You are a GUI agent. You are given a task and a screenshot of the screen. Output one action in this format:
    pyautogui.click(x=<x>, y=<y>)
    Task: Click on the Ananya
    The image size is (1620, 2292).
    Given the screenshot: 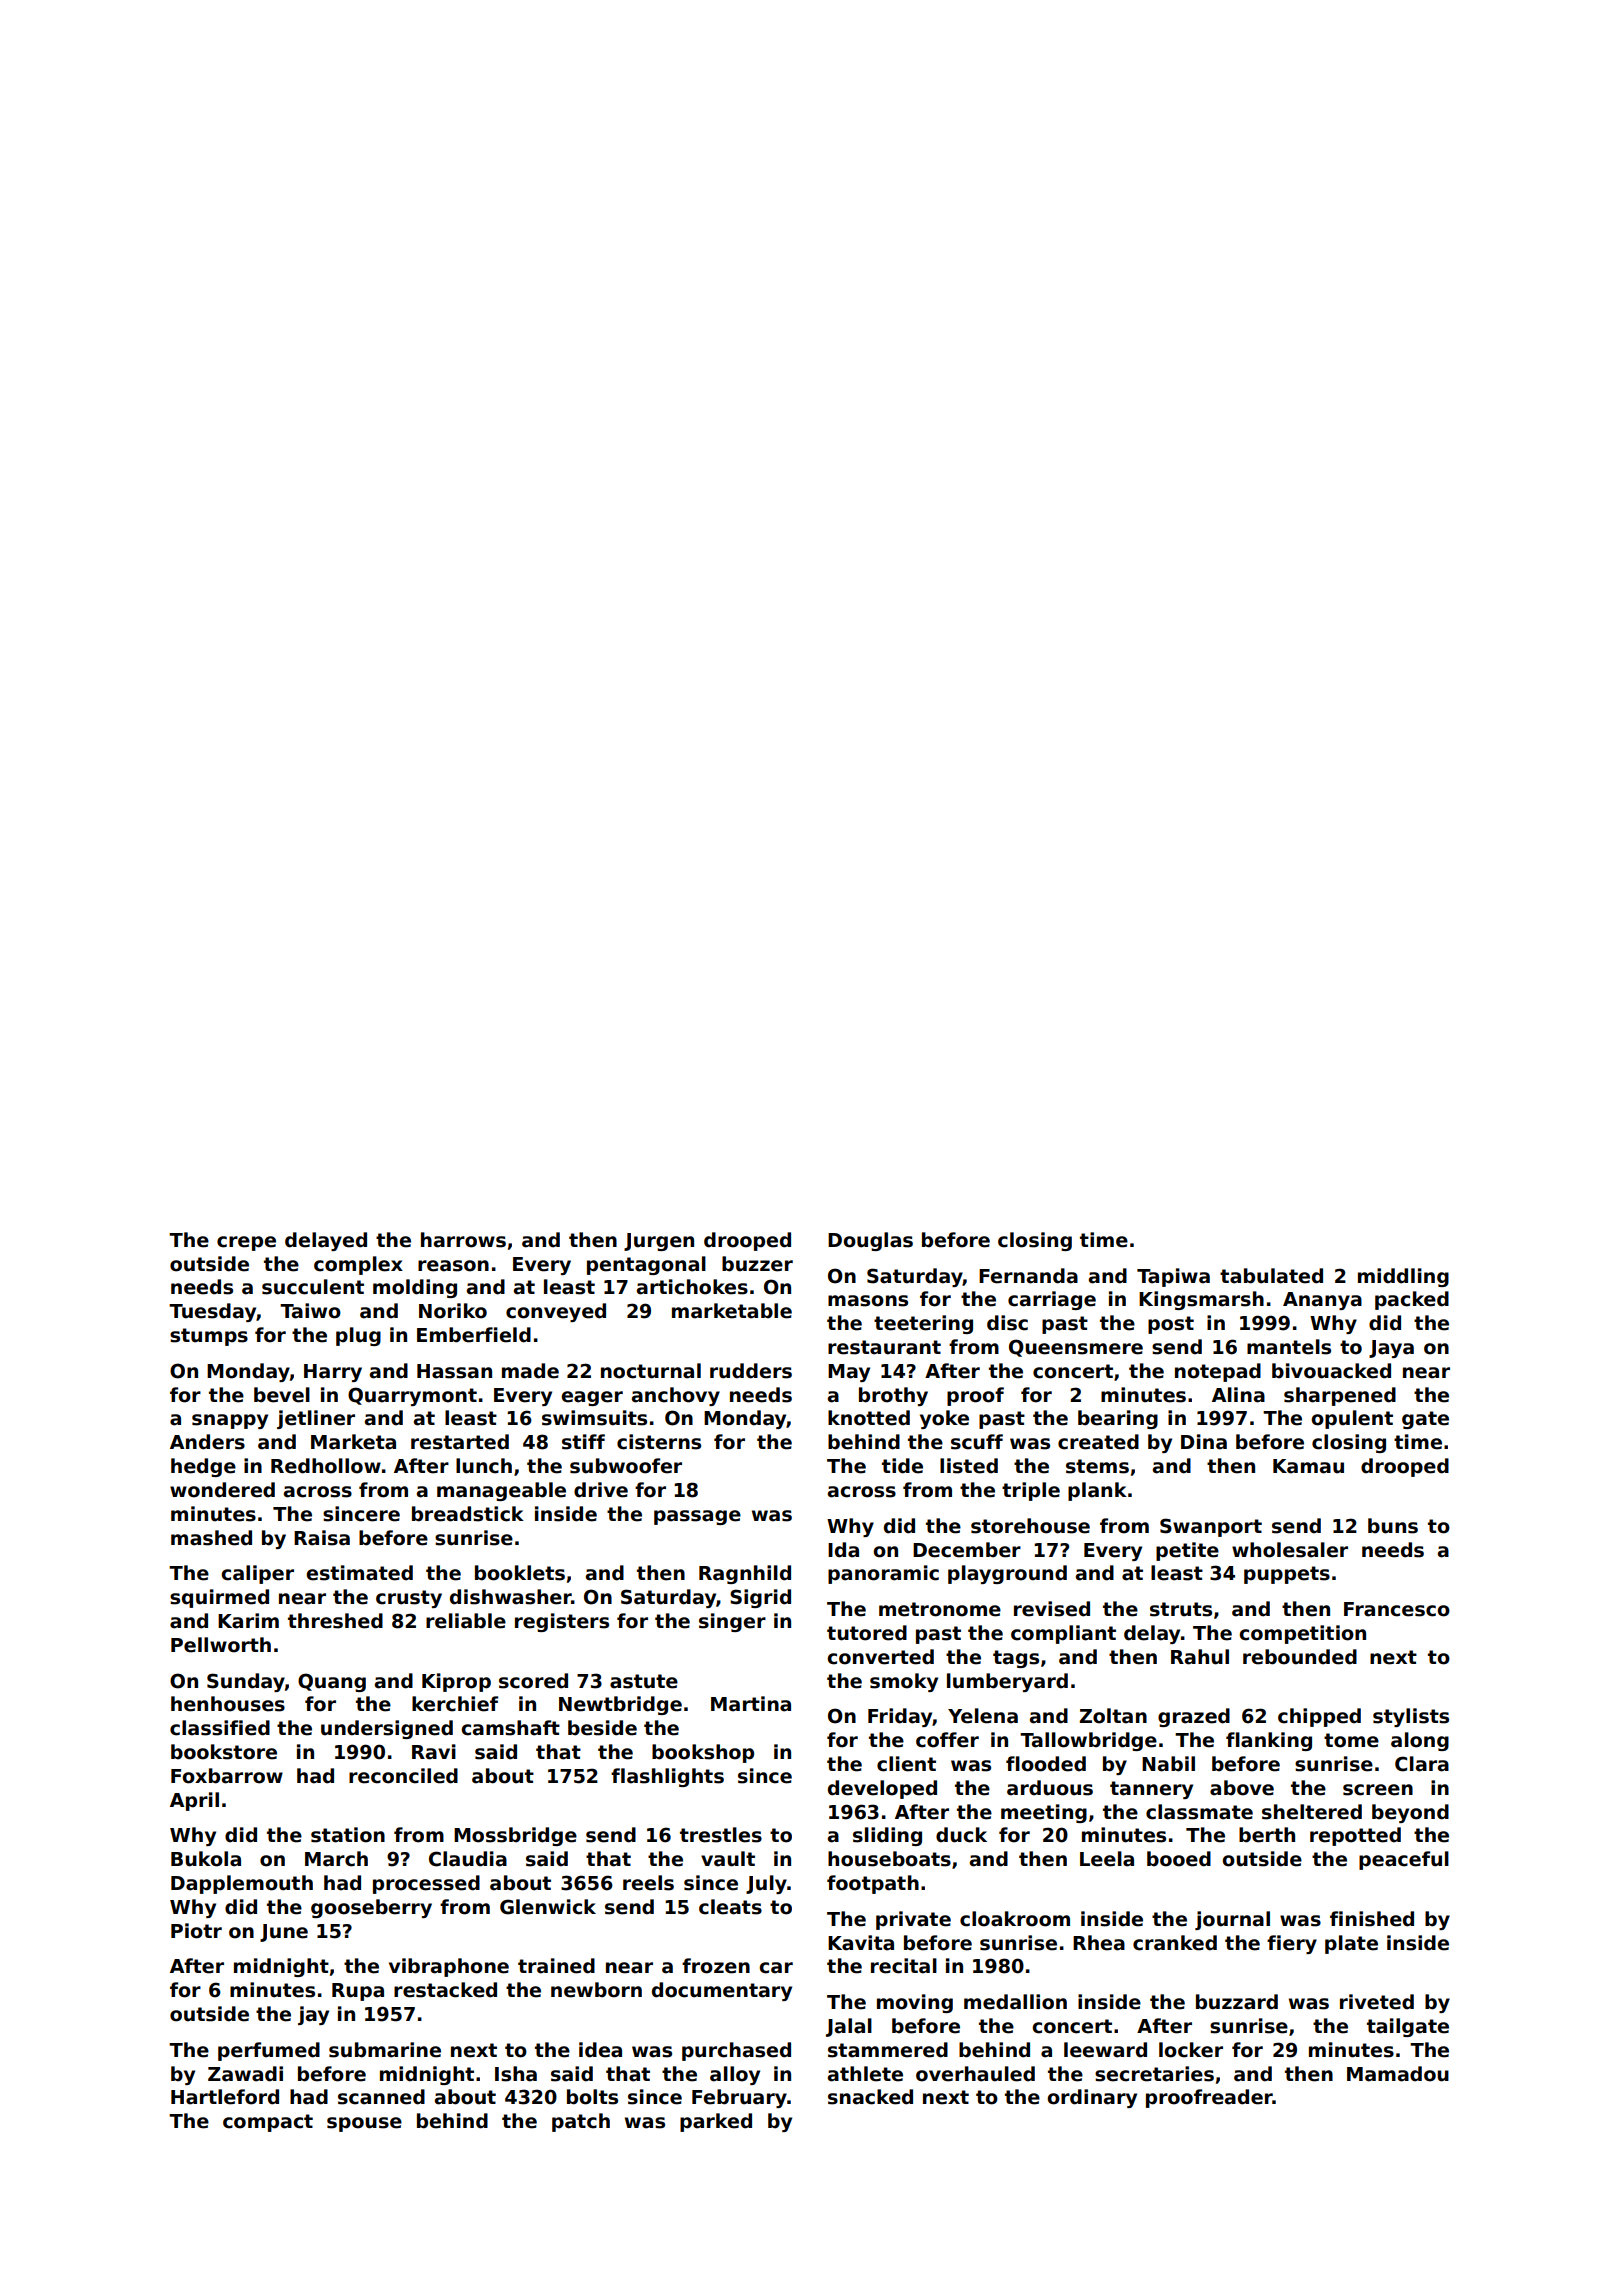 What is the action you would take?
    pyautogui.click(x=1322, y=1301)
